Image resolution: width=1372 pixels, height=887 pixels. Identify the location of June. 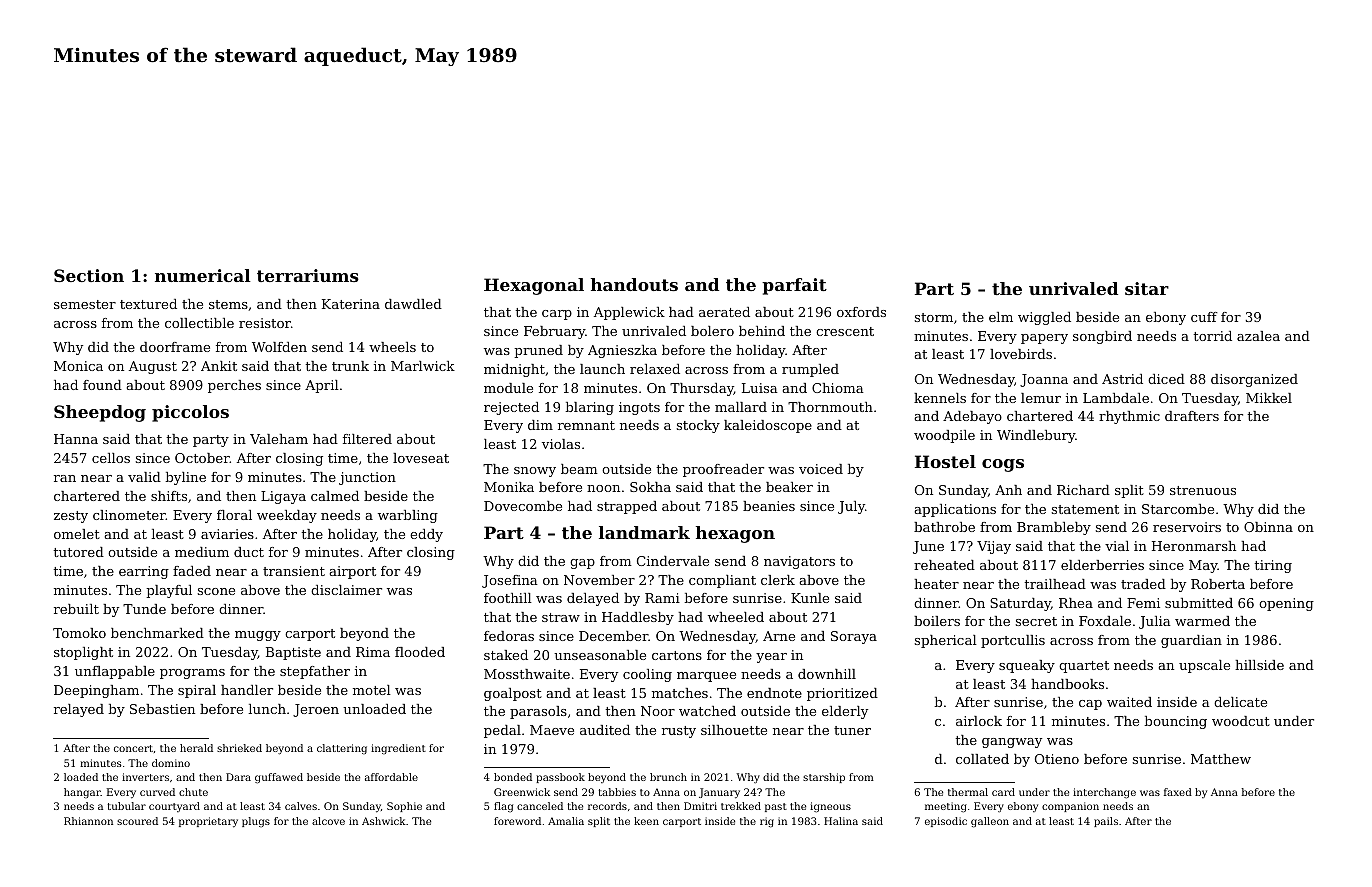
(928, 547).
